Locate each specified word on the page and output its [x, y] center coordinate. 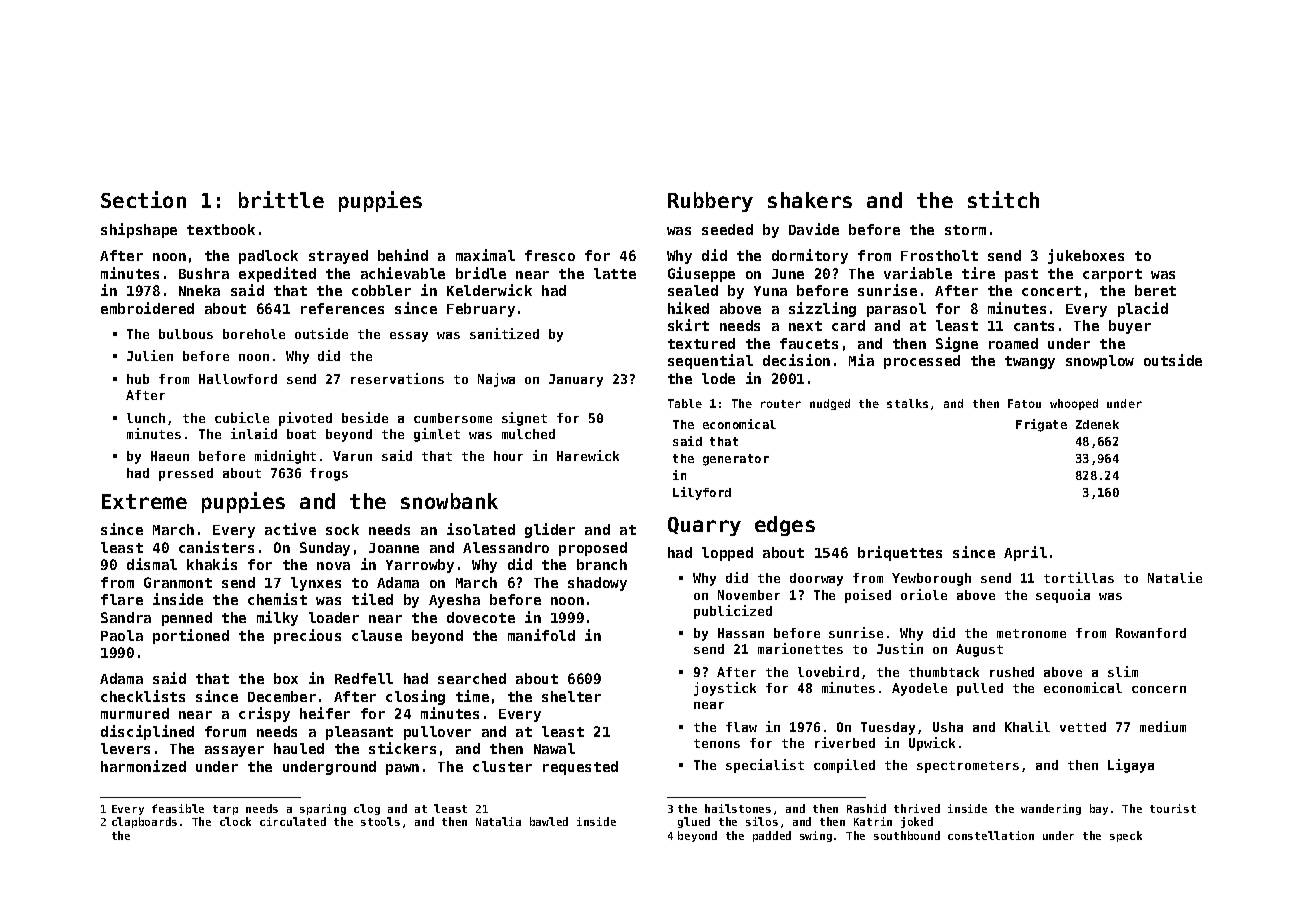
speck [1126, 836]
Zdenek [1097, 424]
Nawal [554, 748]
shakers [810, 200]
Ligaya [1131, 766]
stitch [1003, 199]
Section [143, 199]
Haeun [170, 456]
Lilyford [702, 493]
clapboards [144, 822]
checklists [143, 696]
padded [772, 836]
